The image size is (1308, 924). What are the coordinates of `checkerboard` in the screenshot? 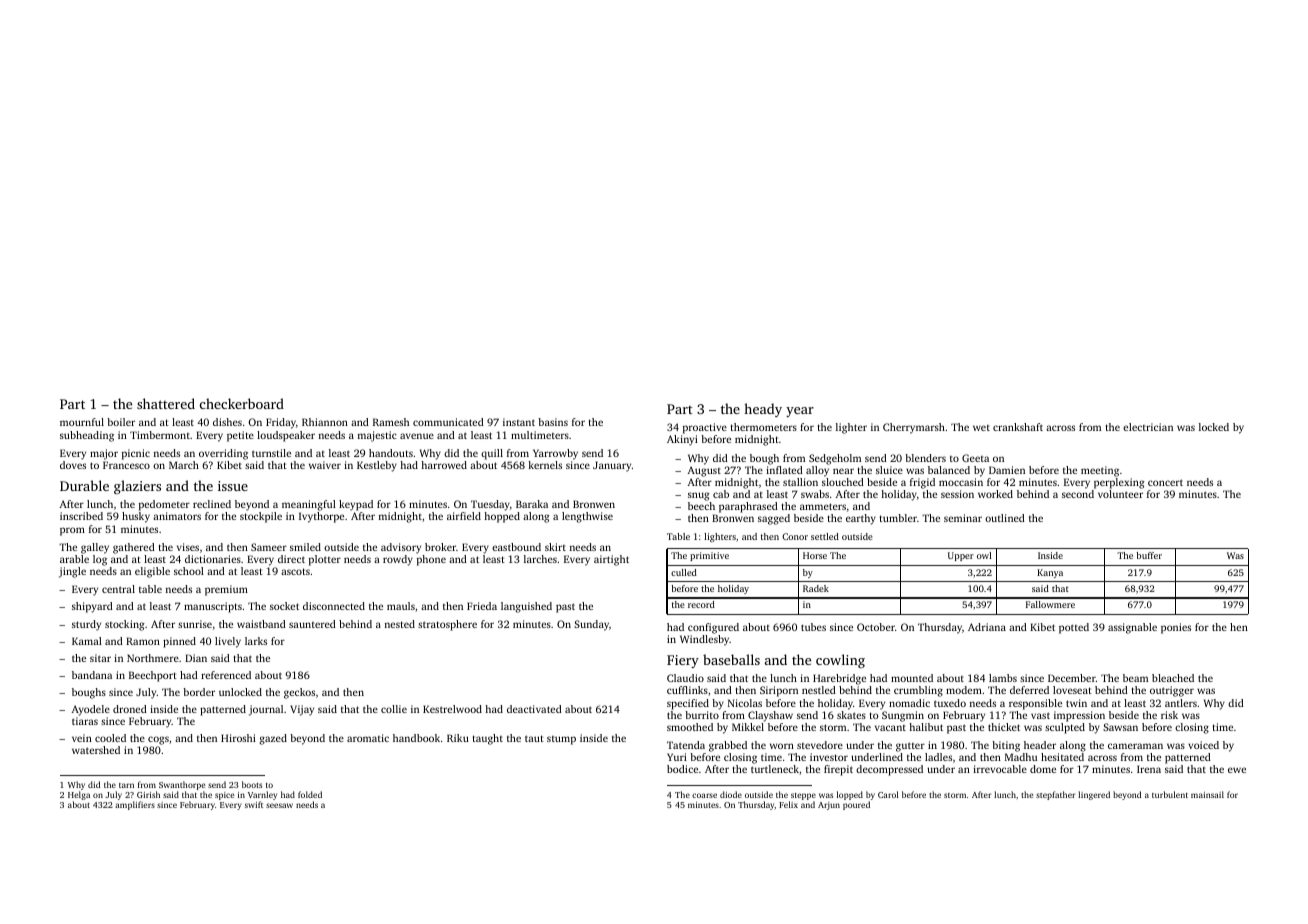 It's located at (242, 403).
